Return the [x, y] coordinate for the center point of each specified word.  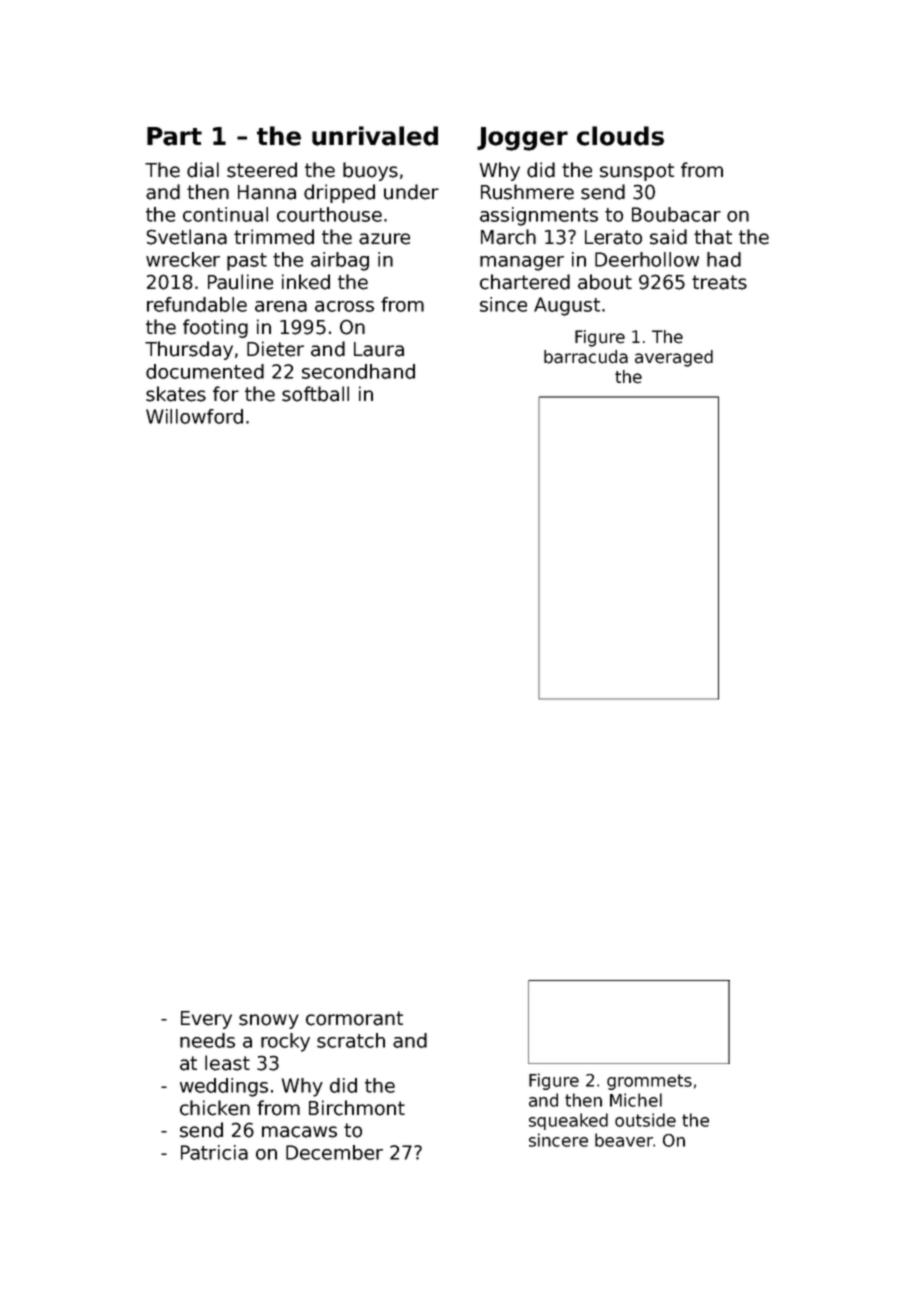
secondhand [358, 371]
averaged [674, 358]
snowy [269, 1021]
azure [384, 239]
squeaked [568, 1121]
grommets [649, 1082]
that [713, 237]
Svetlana [187, 237]
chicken [215, 1108]
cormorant [354, 1018]
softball [315, 394]
